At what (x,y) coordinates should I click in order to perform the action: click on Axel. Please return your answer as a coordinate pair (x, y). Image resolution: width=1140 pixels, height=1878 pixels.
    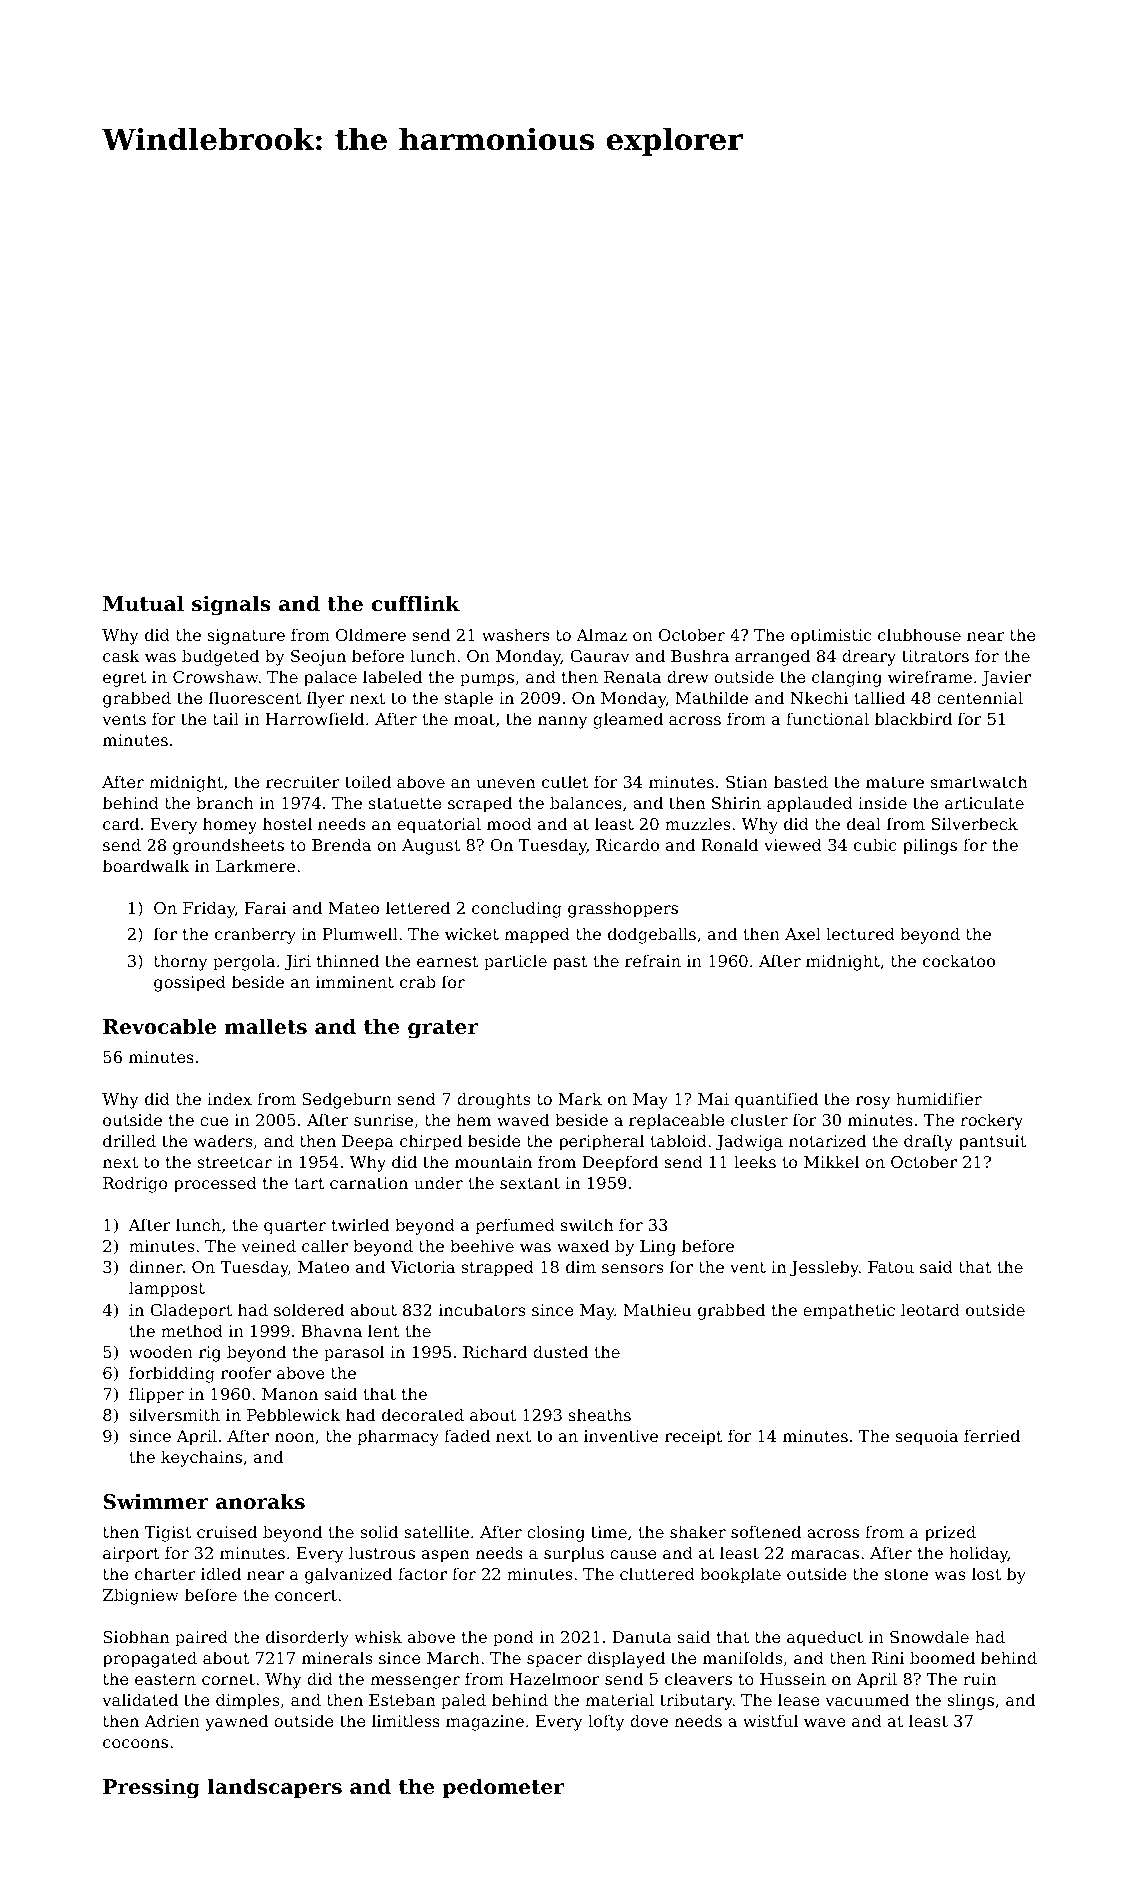
    Looking at the image, I should click on (803, 933).
